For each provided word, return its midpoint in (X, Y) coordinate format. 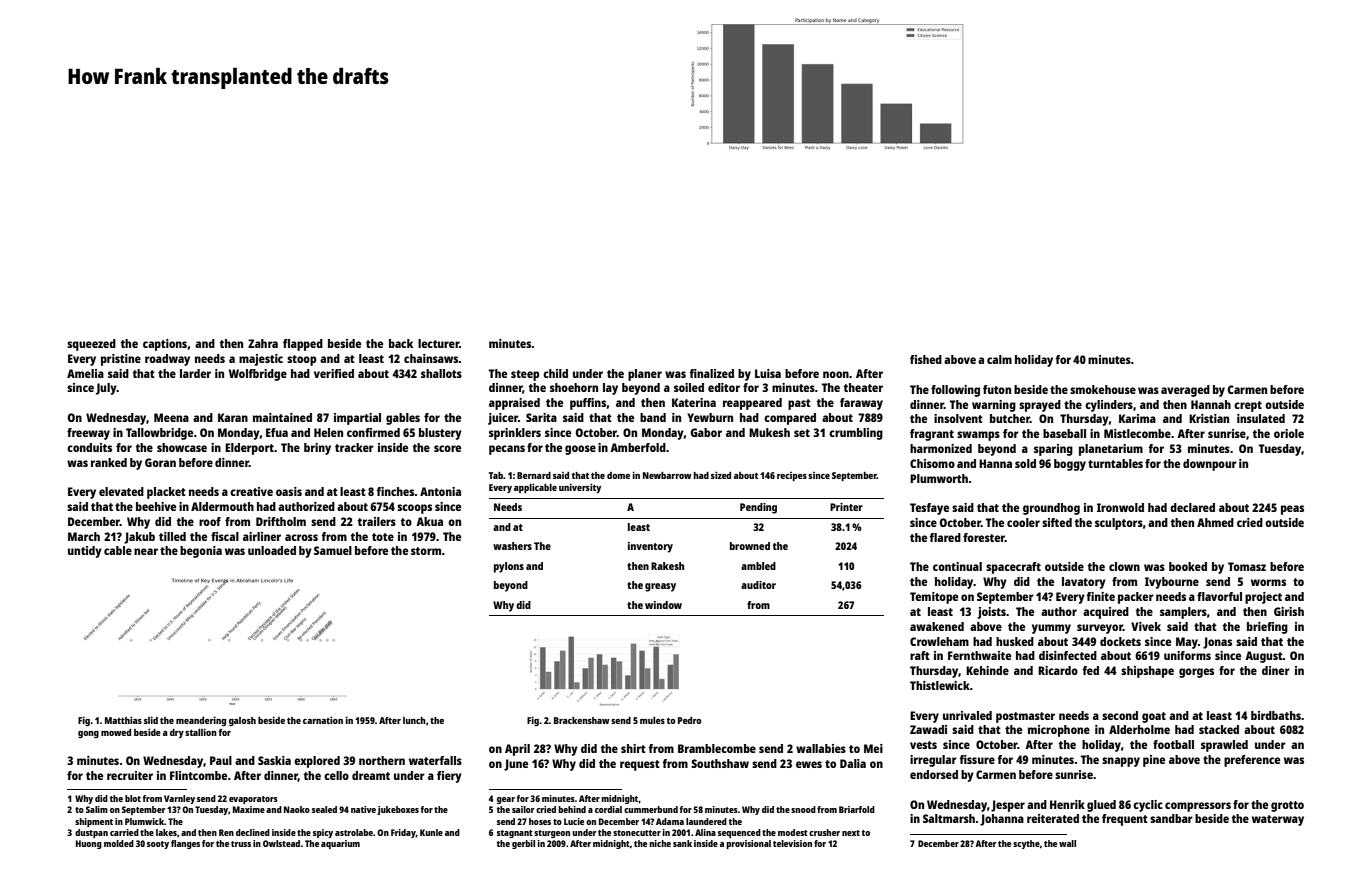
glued (1101, 806)
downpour (1210, 465)
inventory (650, 547)
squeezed (91, 345)
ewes (809, 764)
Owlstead (281, 843)
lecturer (438, 343)
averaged (1185, 391)
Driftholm (281, 521)
